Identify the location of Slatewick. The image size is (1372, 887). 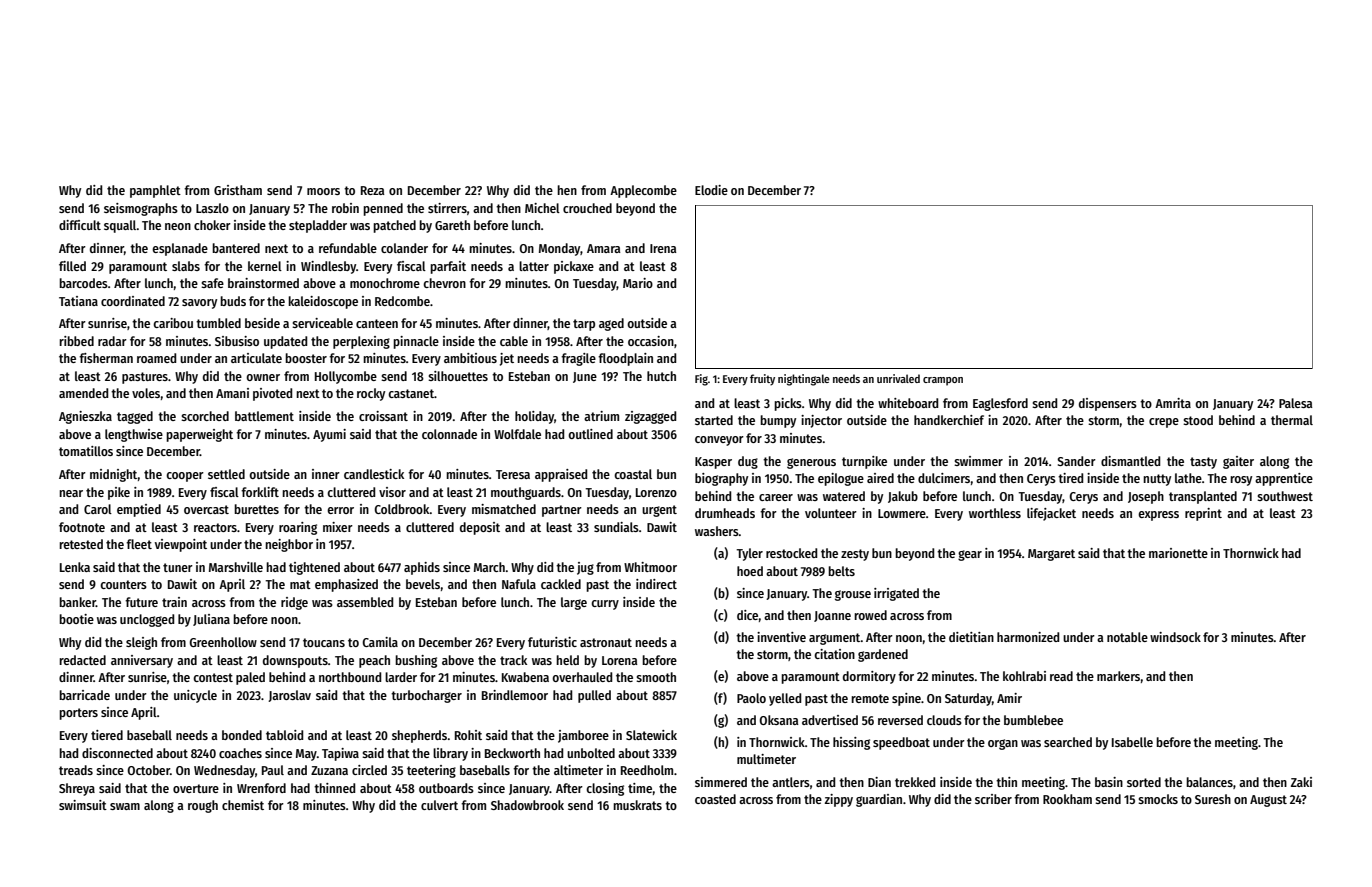
(651, 735).
